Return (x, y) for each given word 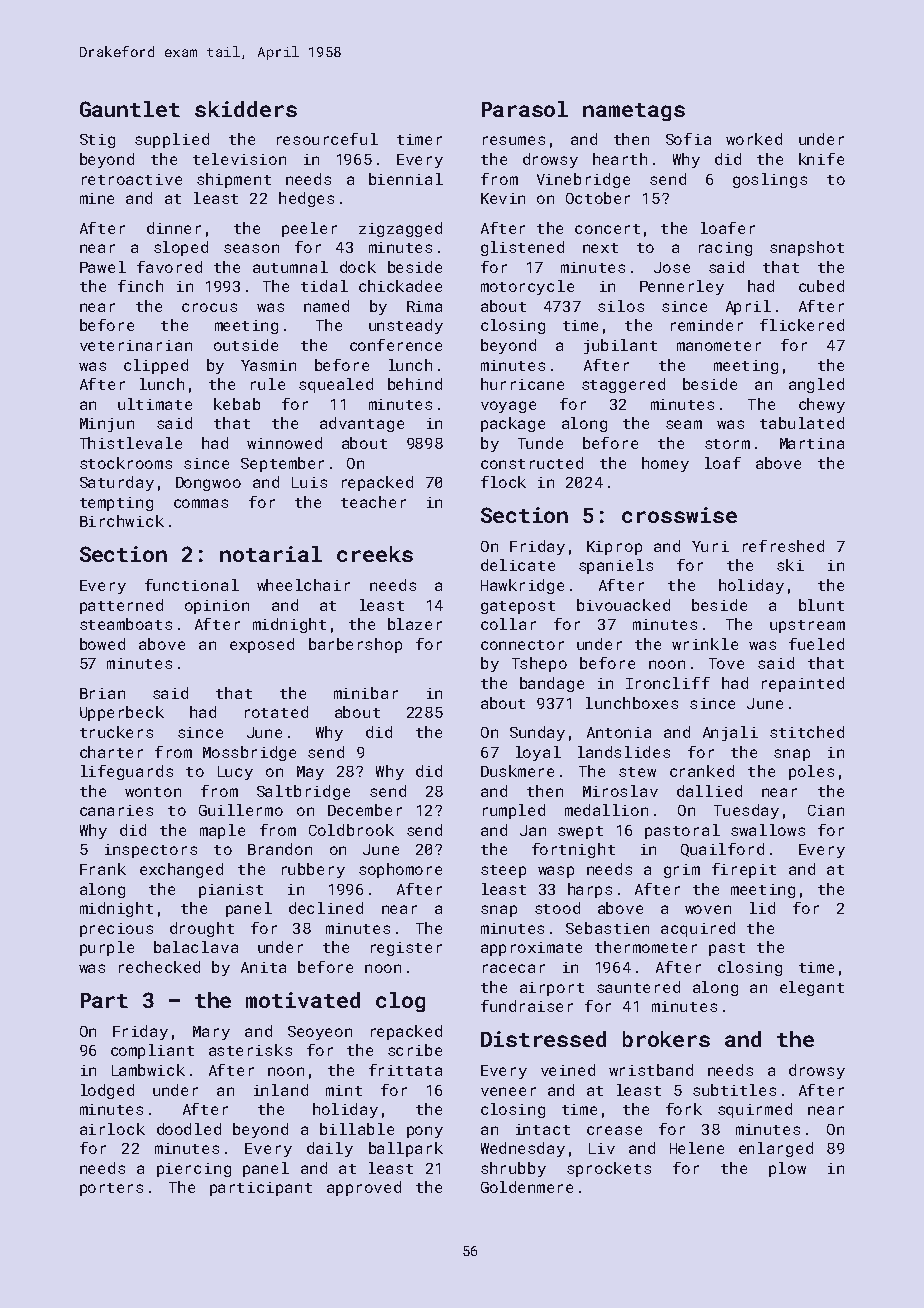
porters (111, 1189)
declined (326, 908)
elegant (812, 988)
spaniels (616, 566)
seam (684, 424)
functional (192, 585)
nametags (634, 112)
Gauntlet (130, 109)
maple (222, 831)
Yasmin (268, 365)
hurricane (522, 384)
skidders (246, 109)
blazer (415, 624)
